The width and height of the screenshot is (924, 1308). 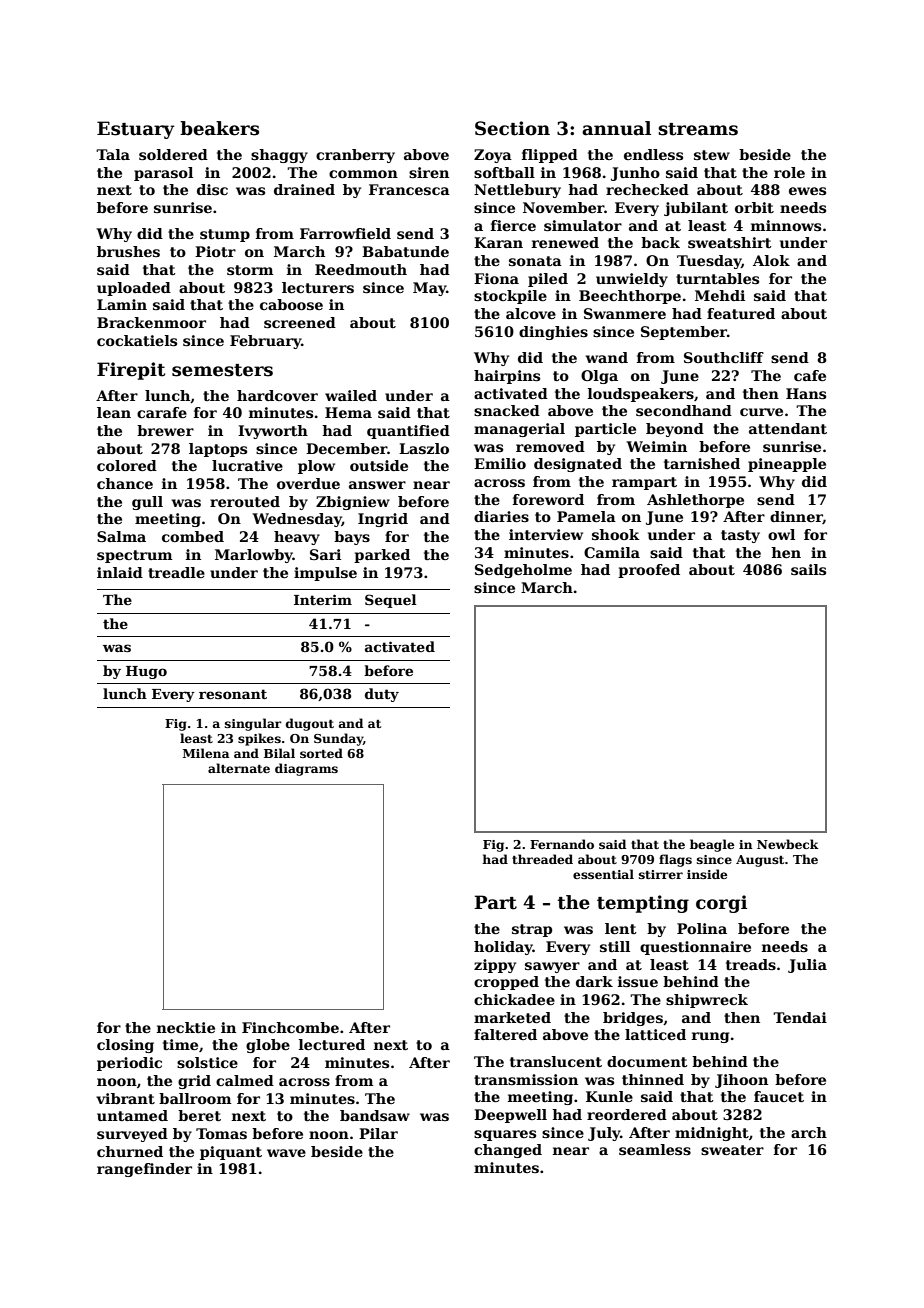 What do you see at coordinates (712, 845) in the screenshot?
I see `beagle` at bounding box center [712, 845].
